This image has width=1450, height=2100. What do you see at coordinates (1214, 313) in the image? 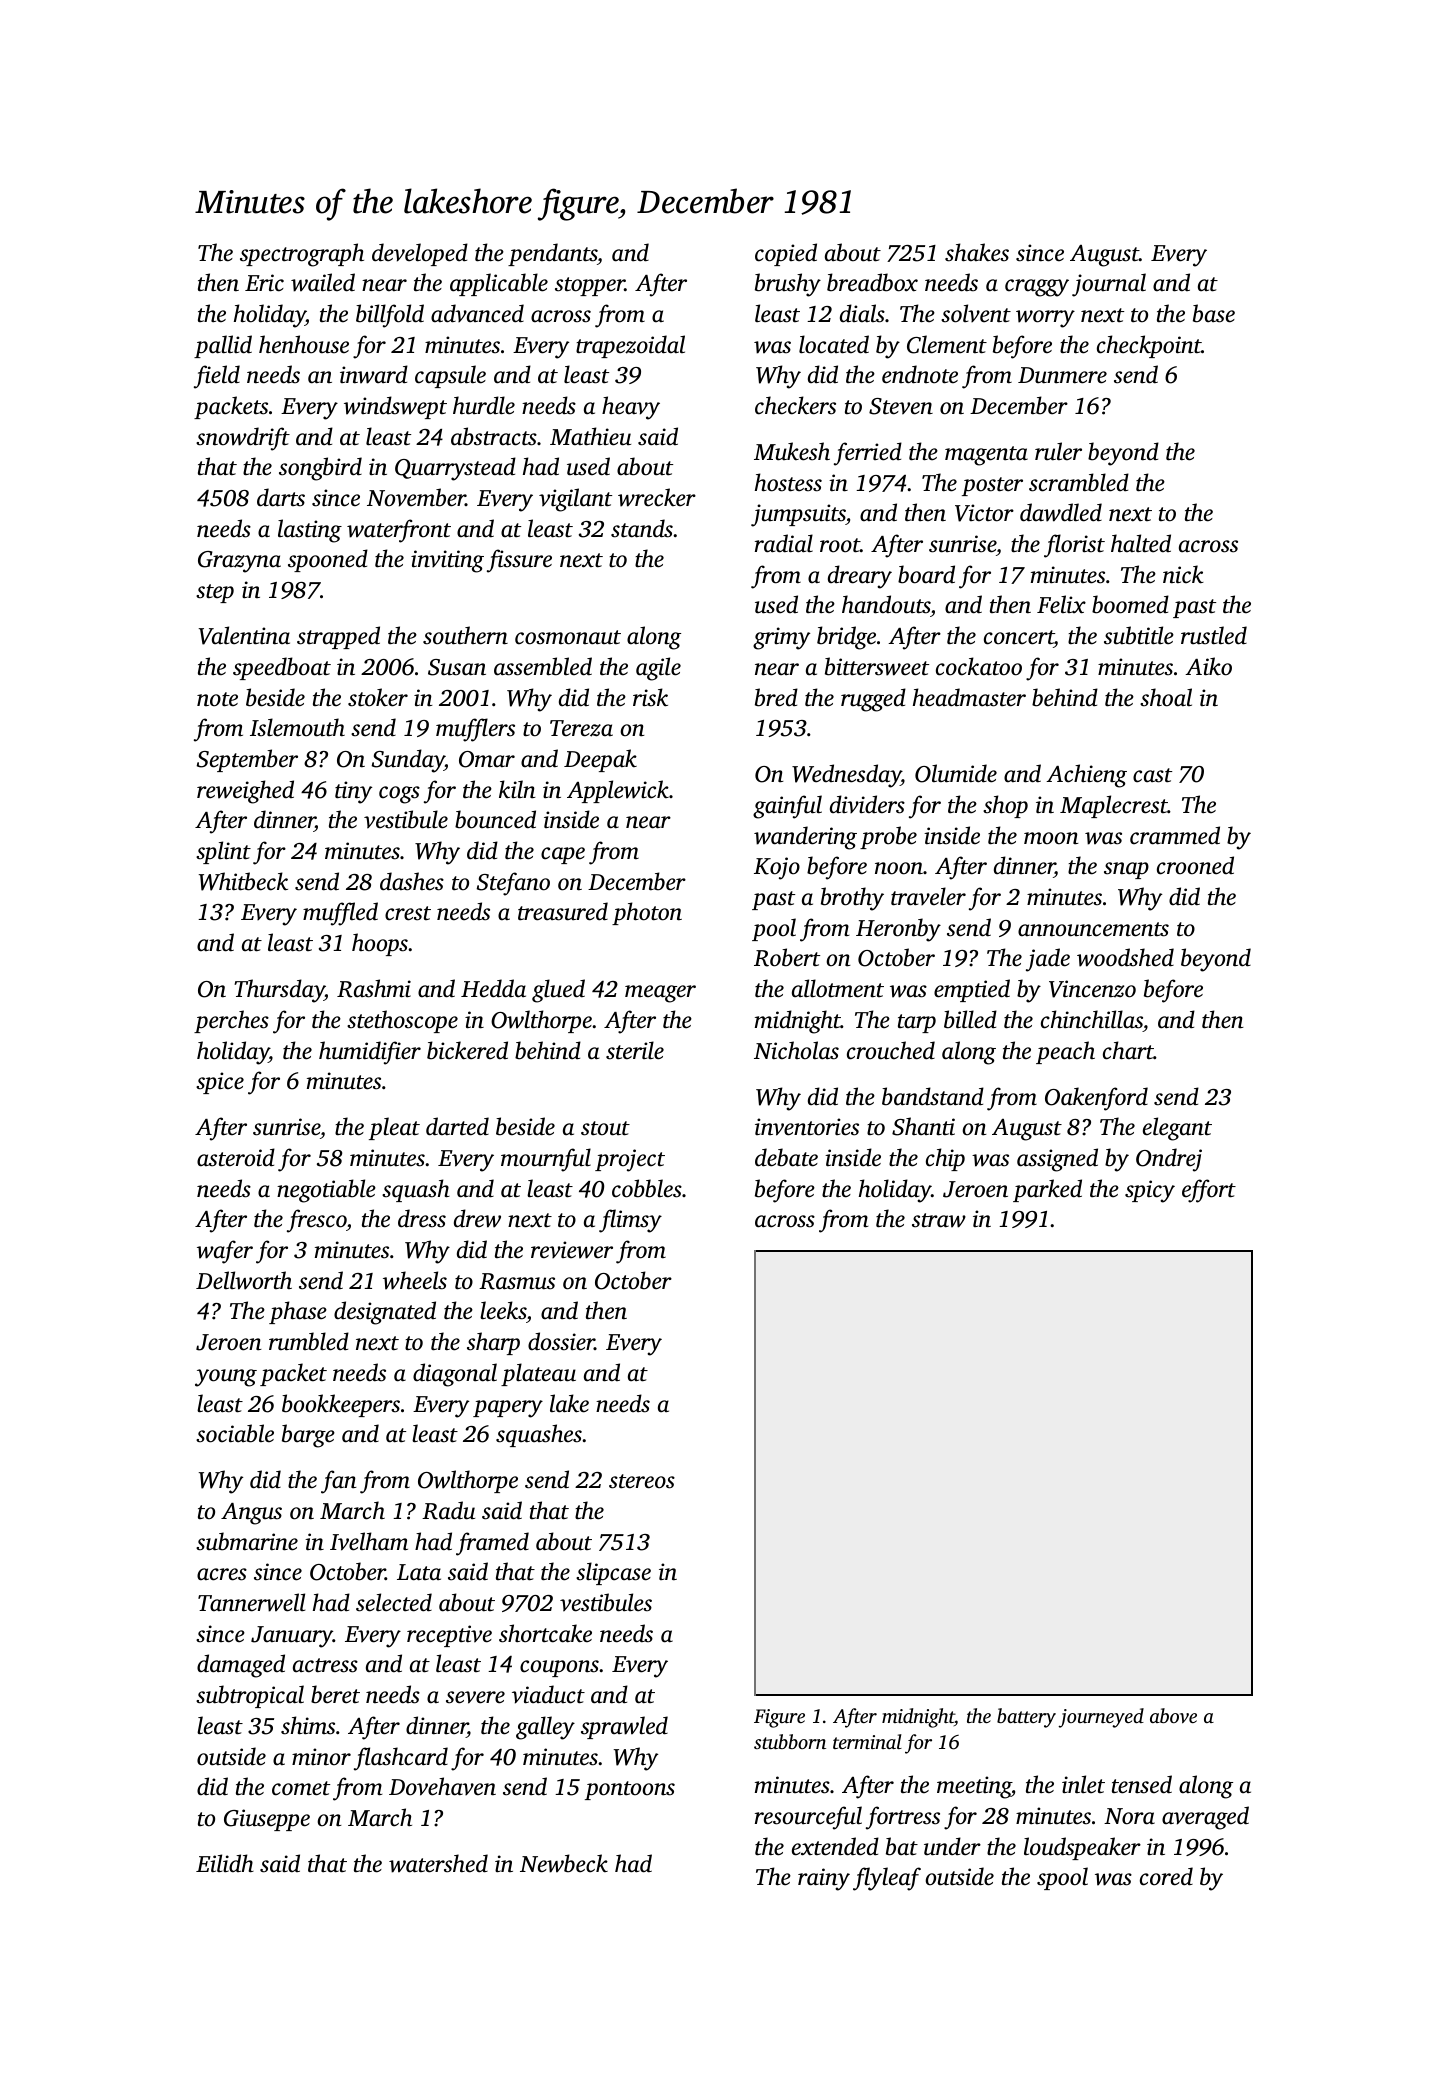
I see `base` at bounding box center [1214, 313].
